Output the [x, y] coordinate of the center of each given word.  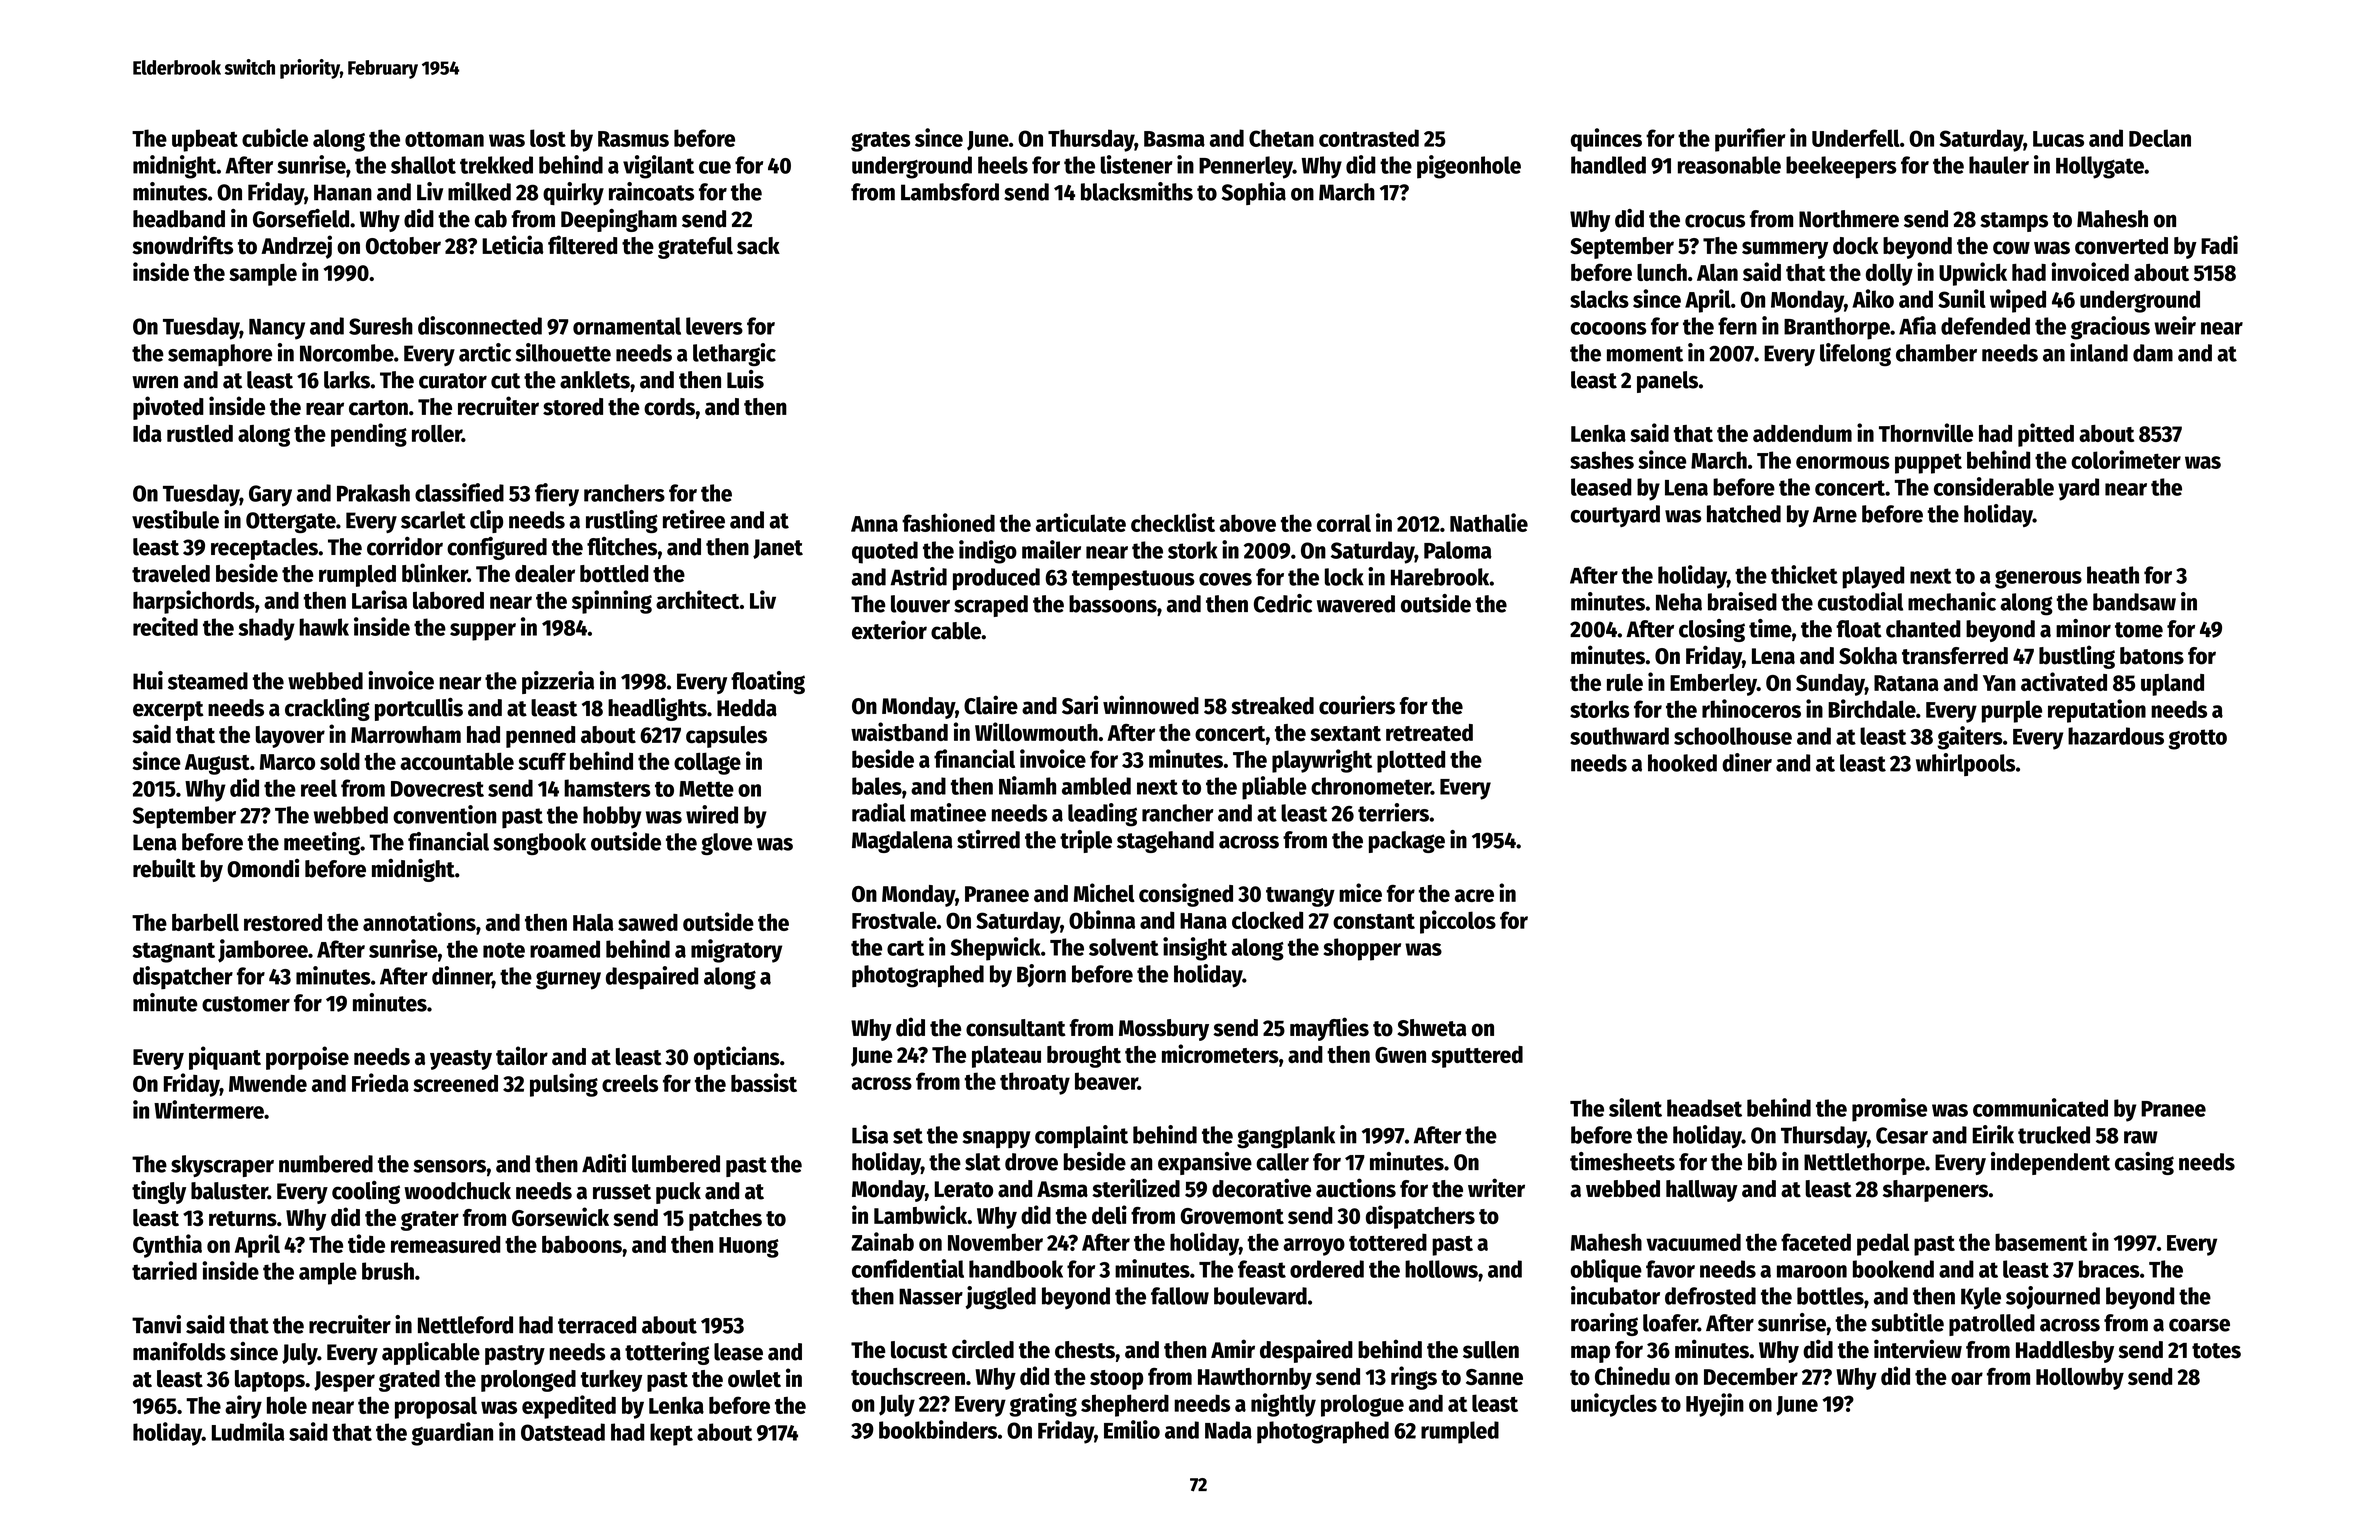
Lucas [2058, 139]
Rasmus [633, 139]
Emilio [1132, 1429]
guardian [452, 1434]
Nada [1228, 1430]
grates [880, 142]
